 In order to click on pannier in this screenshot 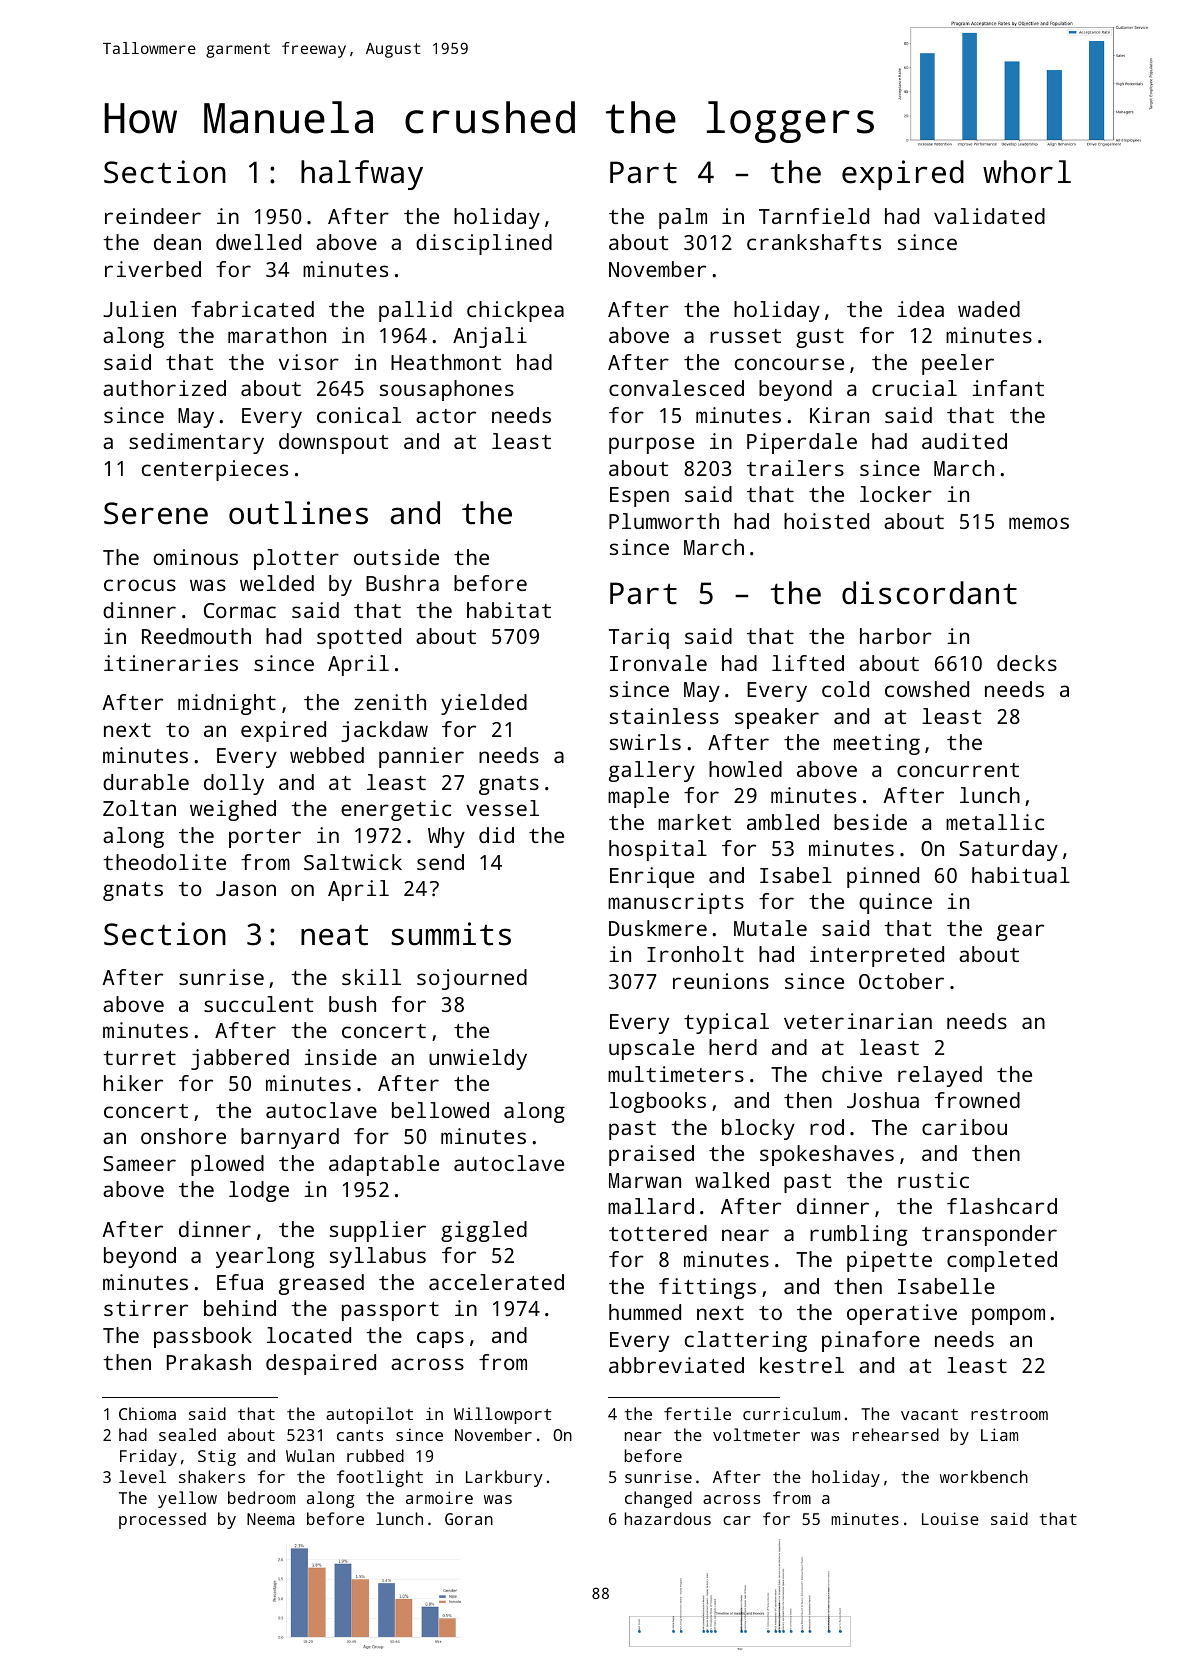, I will do `click(421, 757)`.
